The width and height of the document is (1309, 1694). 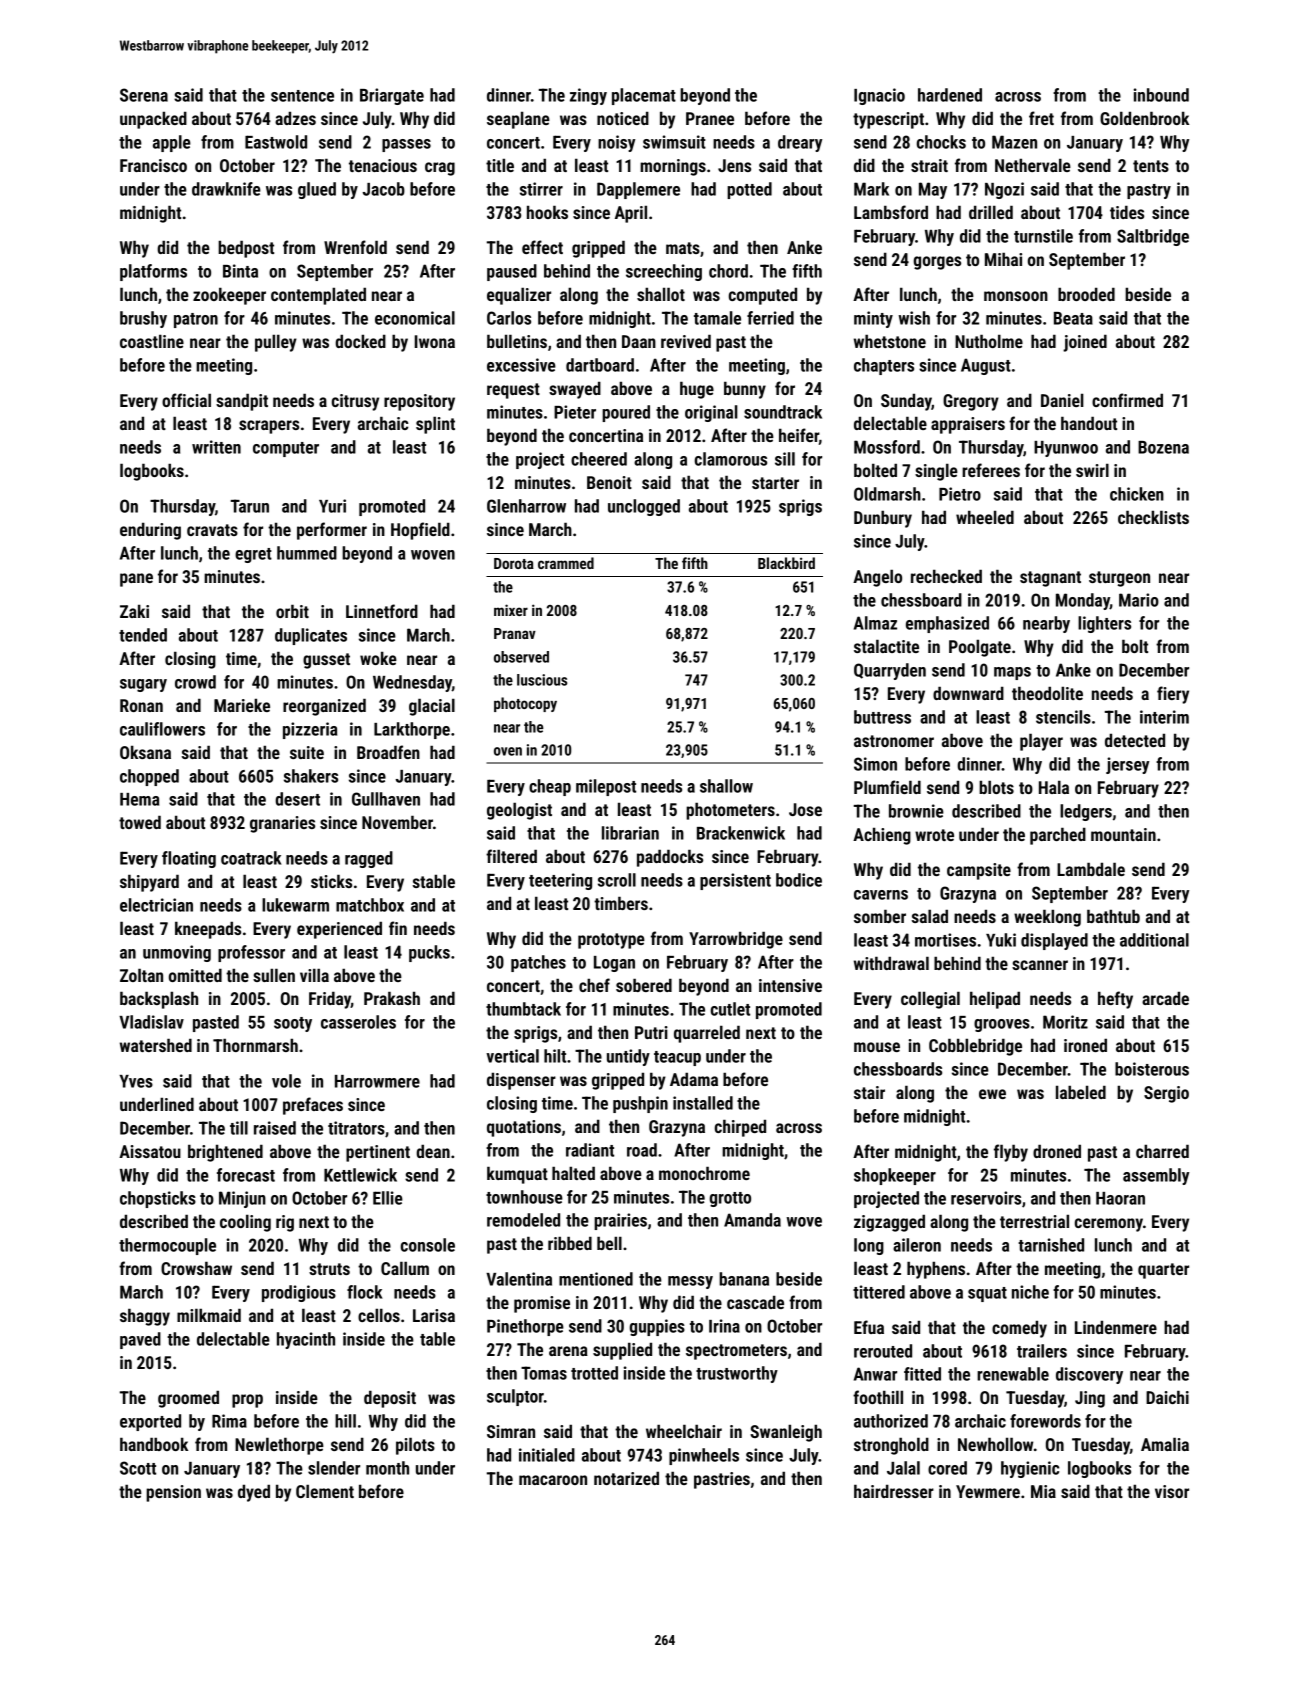 What do you see at coordinates (622, 1351) in the document?
I see `supplied` at bounding box center [622, 1351].
